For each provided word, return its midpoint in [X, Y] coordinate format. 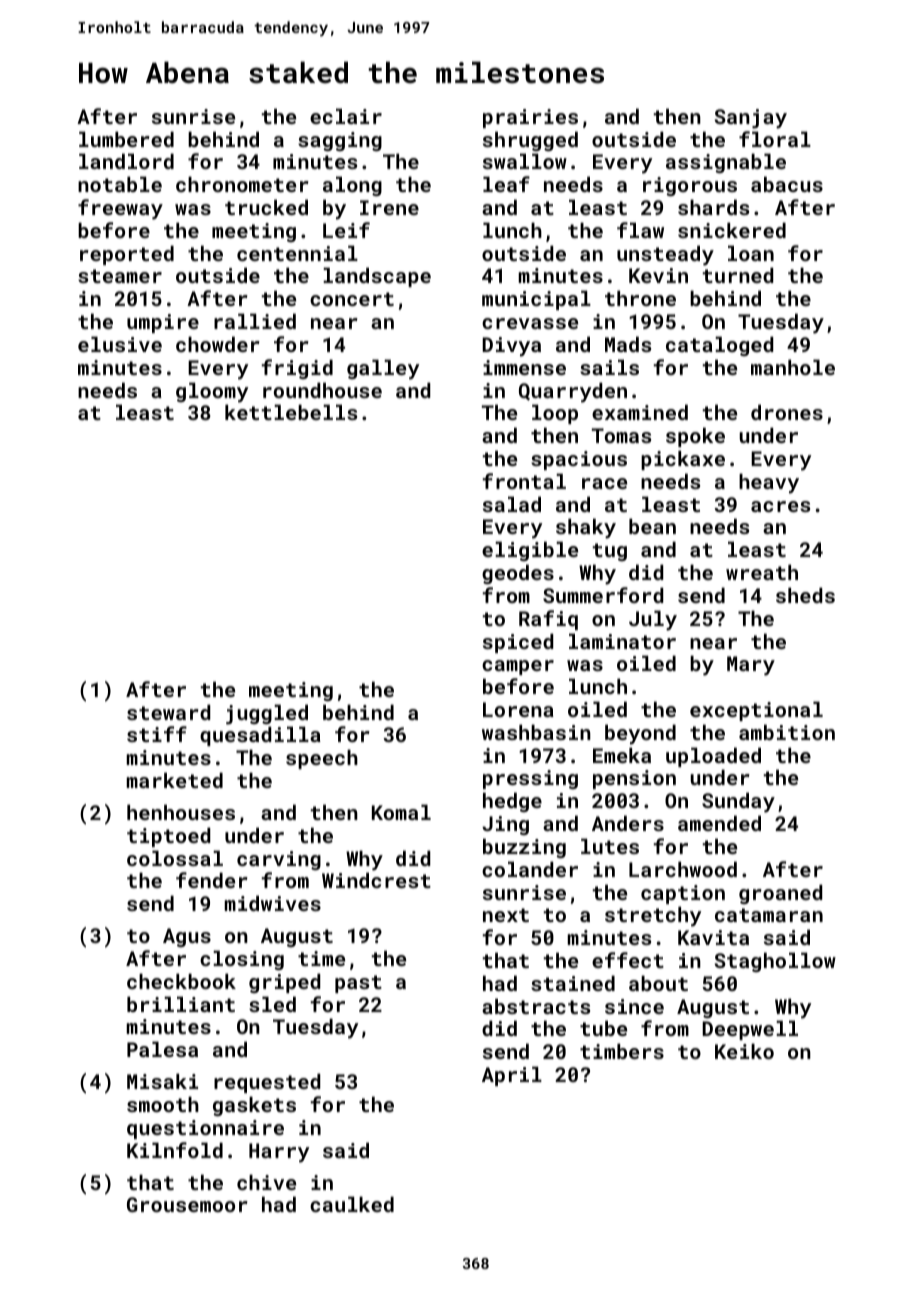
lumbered [126, 139]
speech [322, 759]
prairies [530, 118]
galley [383, 369]
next [506, 915]
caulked [352, 1204]
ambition [787, 732]
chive [266, 1182]
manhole [793, 367]
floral [775, 139]
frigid [297, 369]
